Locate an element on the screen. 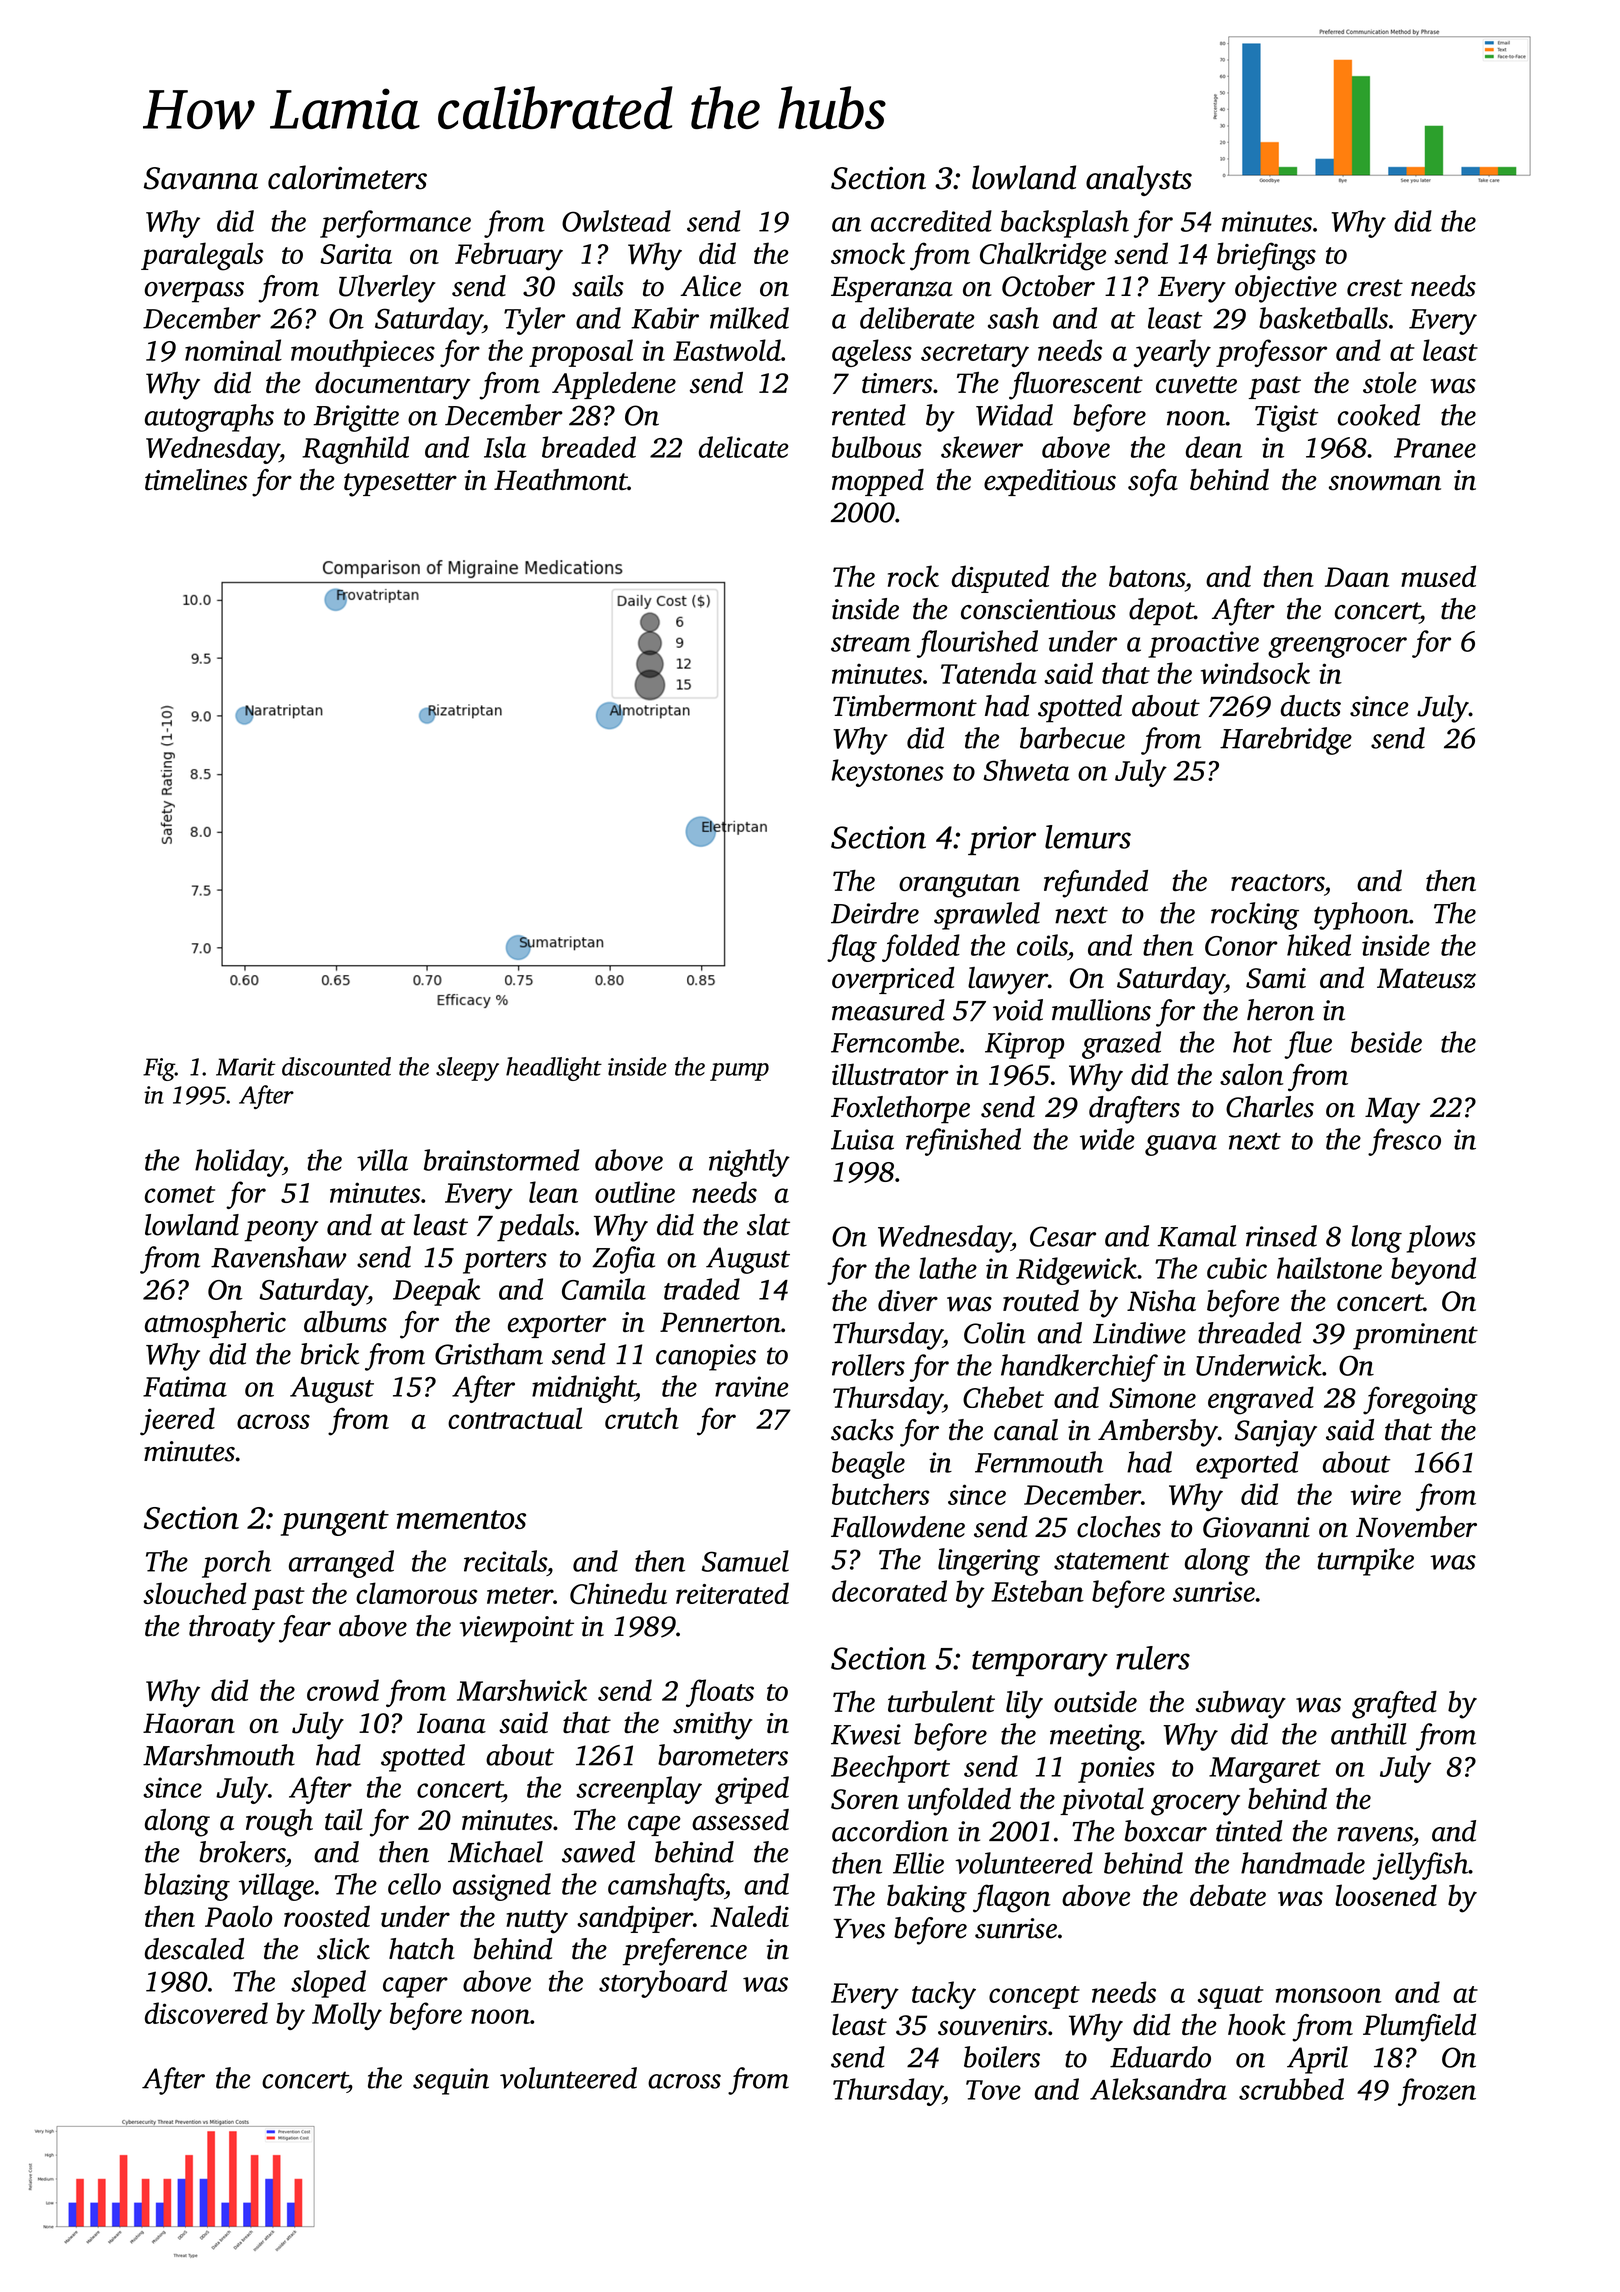 Image resolution: width=1620 pixels, height=2292 pixels. Kwesi is located at coordinates (866, 1734).
